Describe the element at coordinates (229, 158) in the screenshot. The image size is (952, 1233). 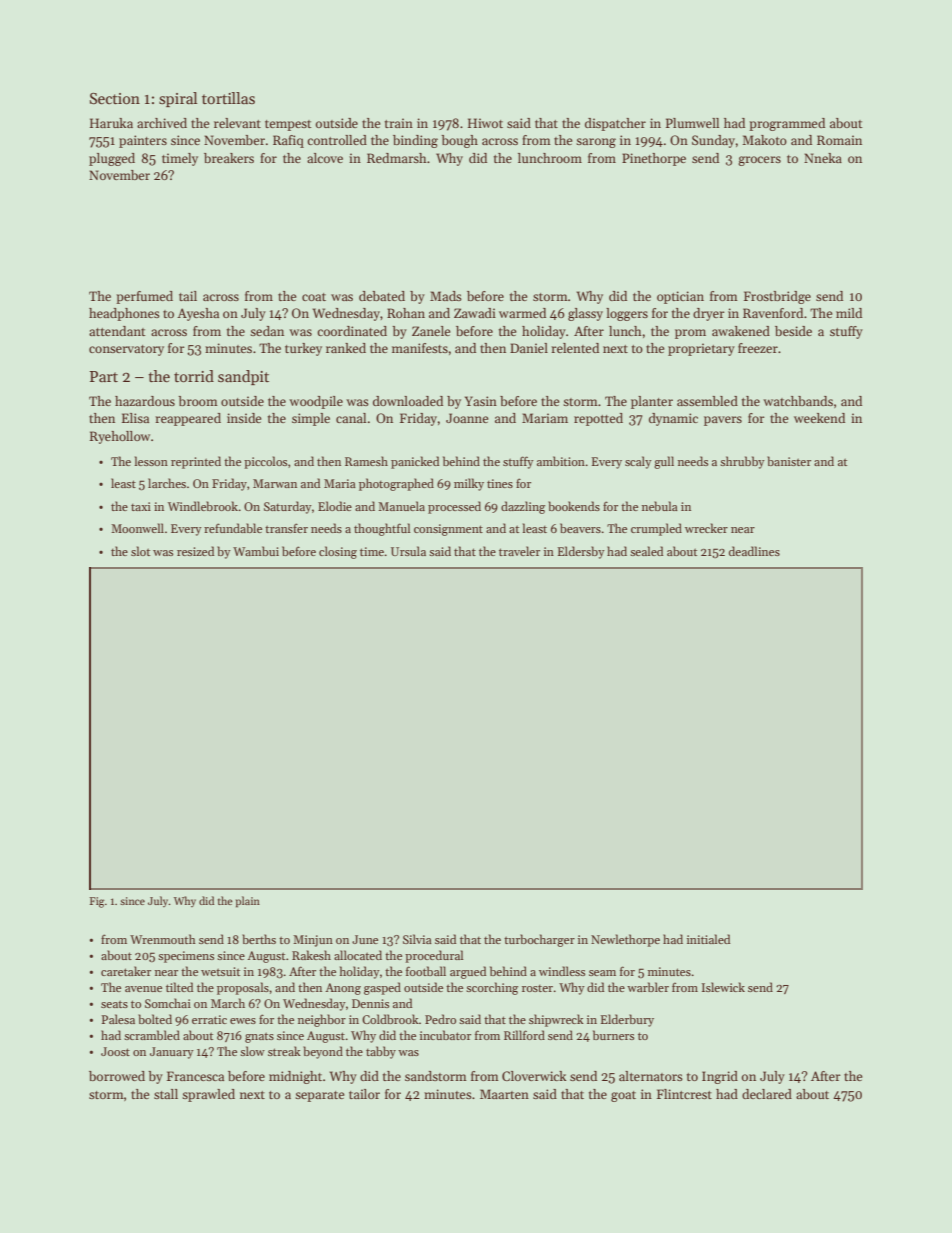
I see `breakers` at that location.
